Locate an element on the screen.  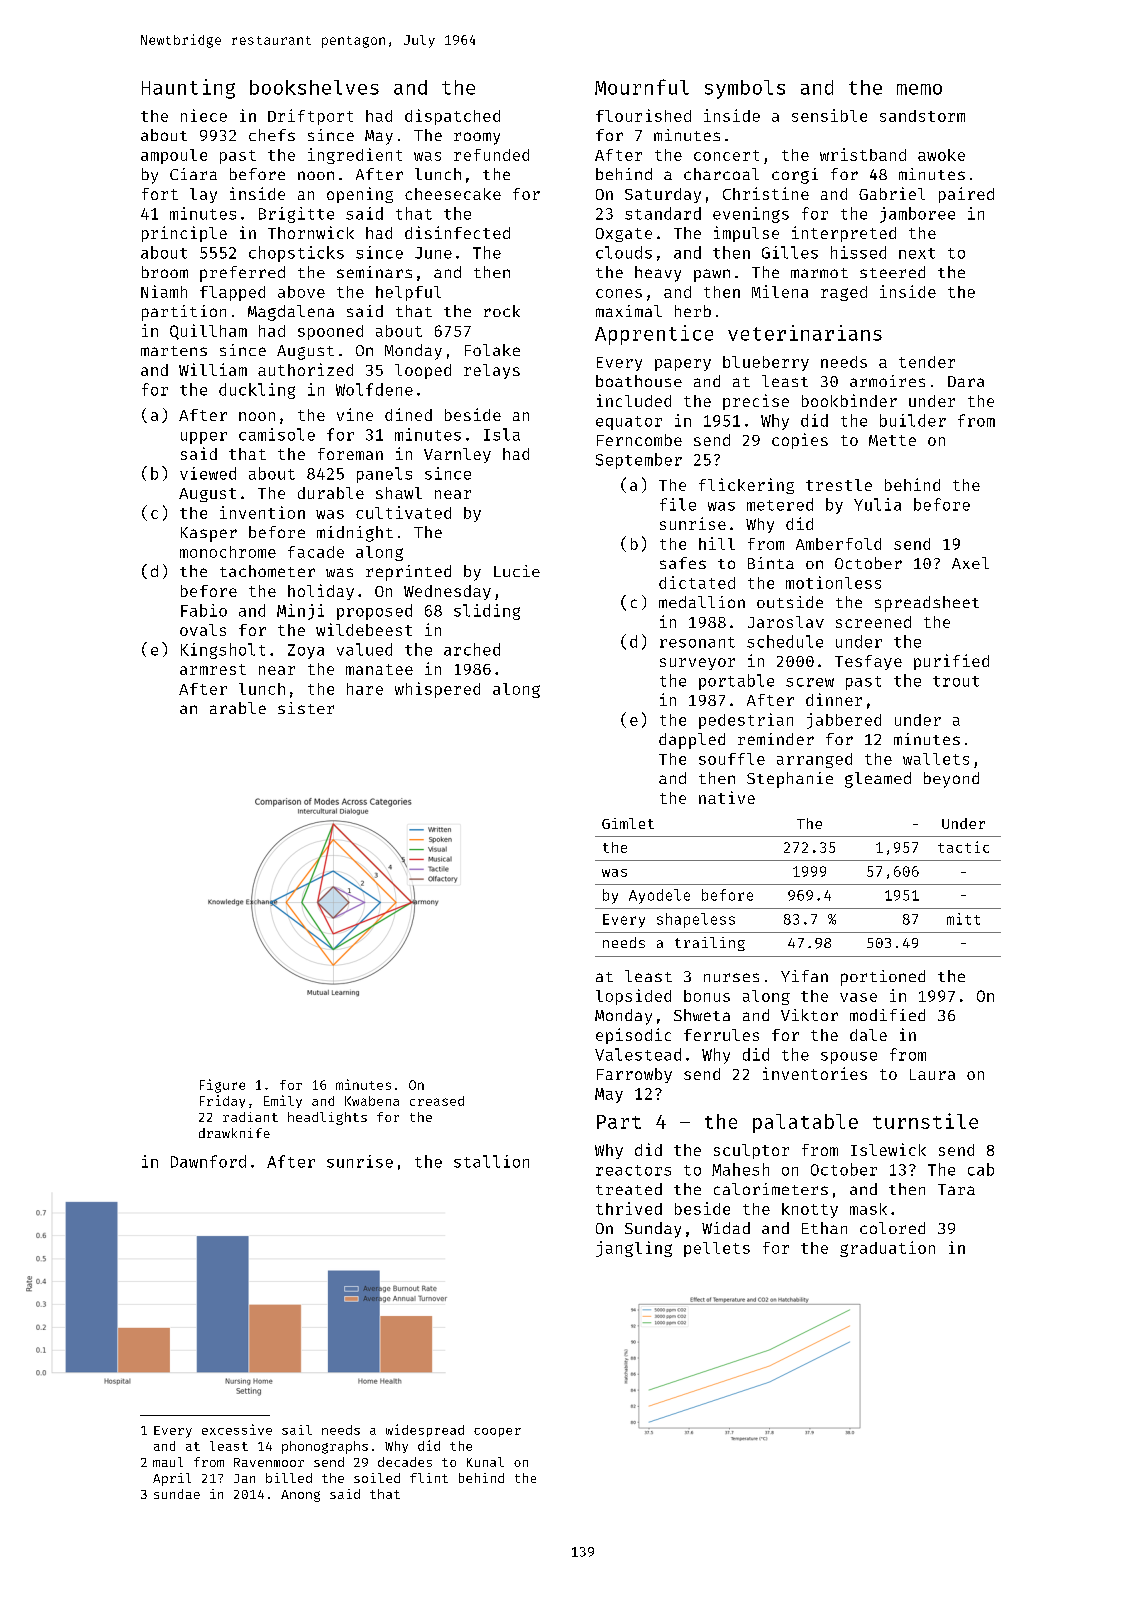
maul is located at coordinates (168, 1462).
